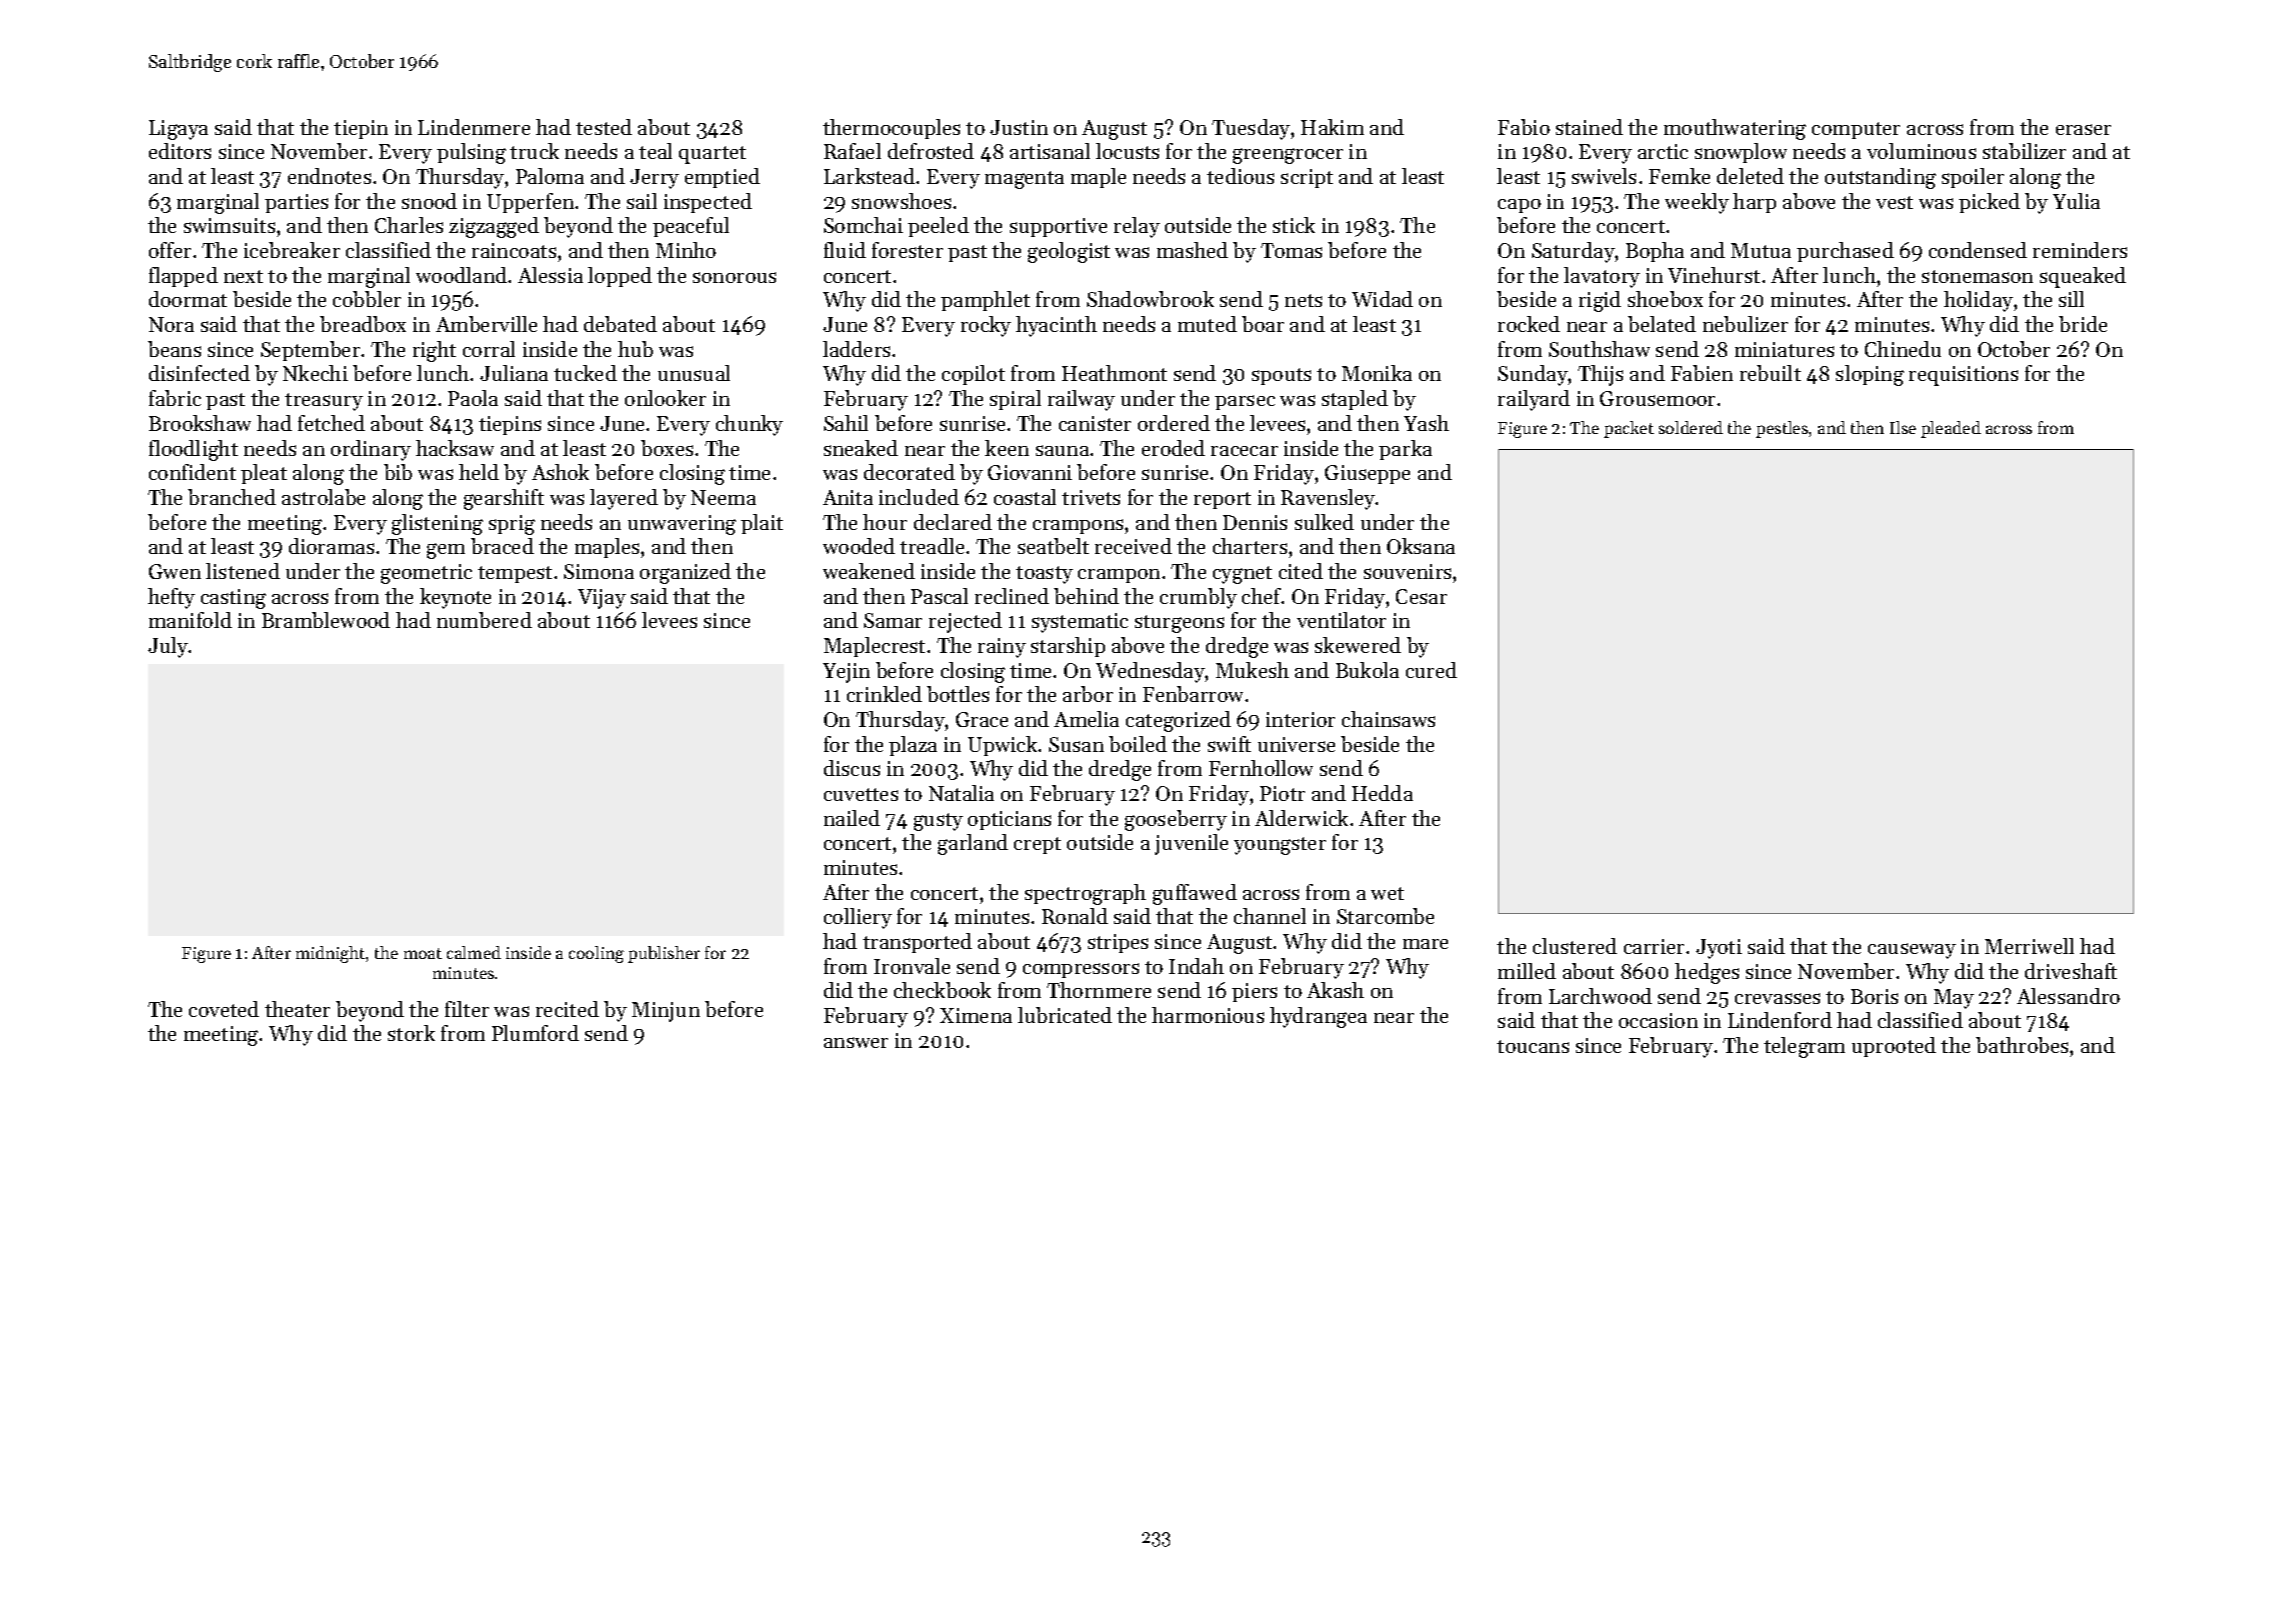 Image resolution: width=2282 pixels, height=1614 pixels. Describe the element at coordinates (1782, 429) in the screenshot. I see `pestles` at that location.
